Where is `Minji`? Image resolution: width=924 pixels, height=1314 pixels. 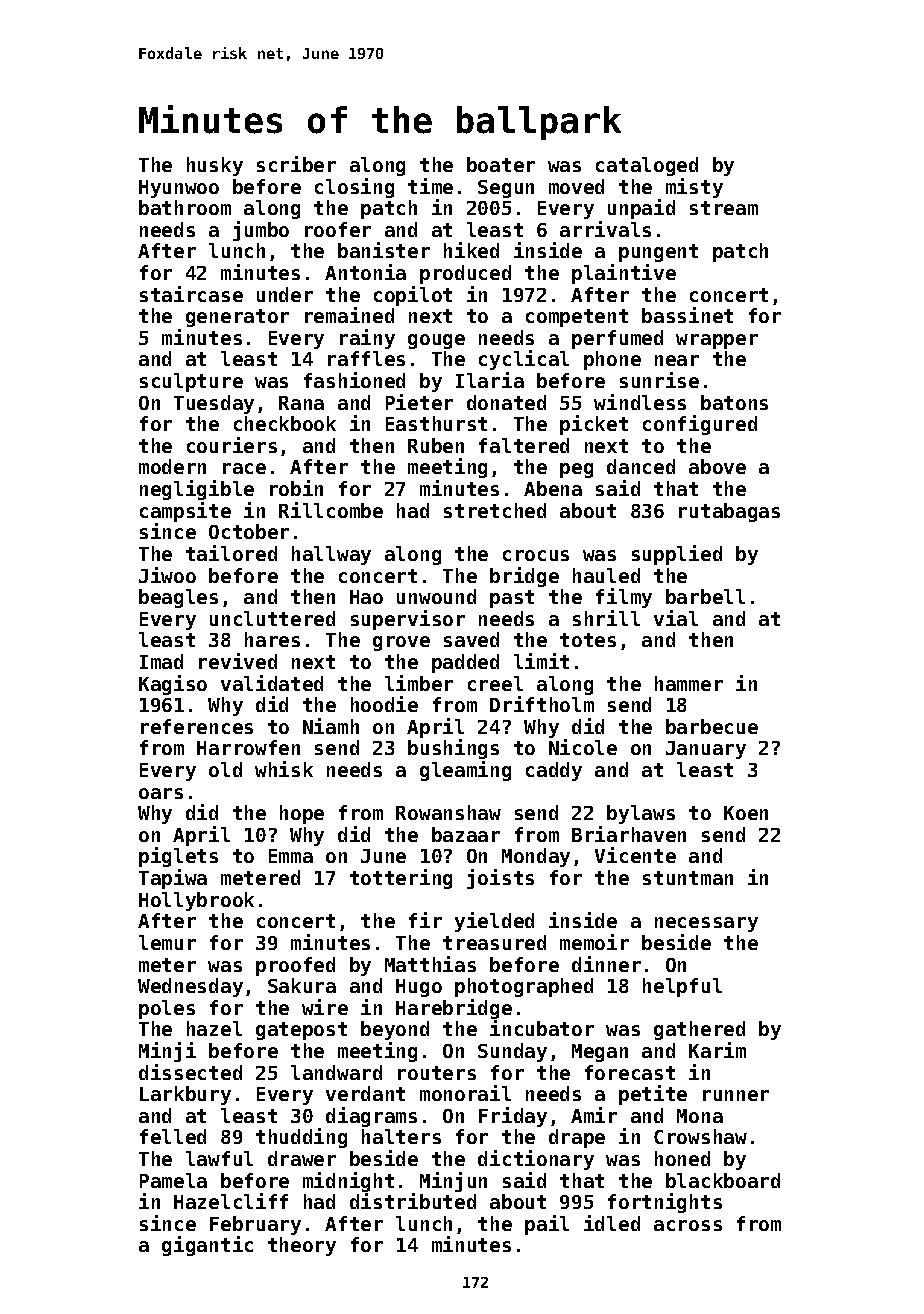
Minji is located at coordinates (167, 1052).
